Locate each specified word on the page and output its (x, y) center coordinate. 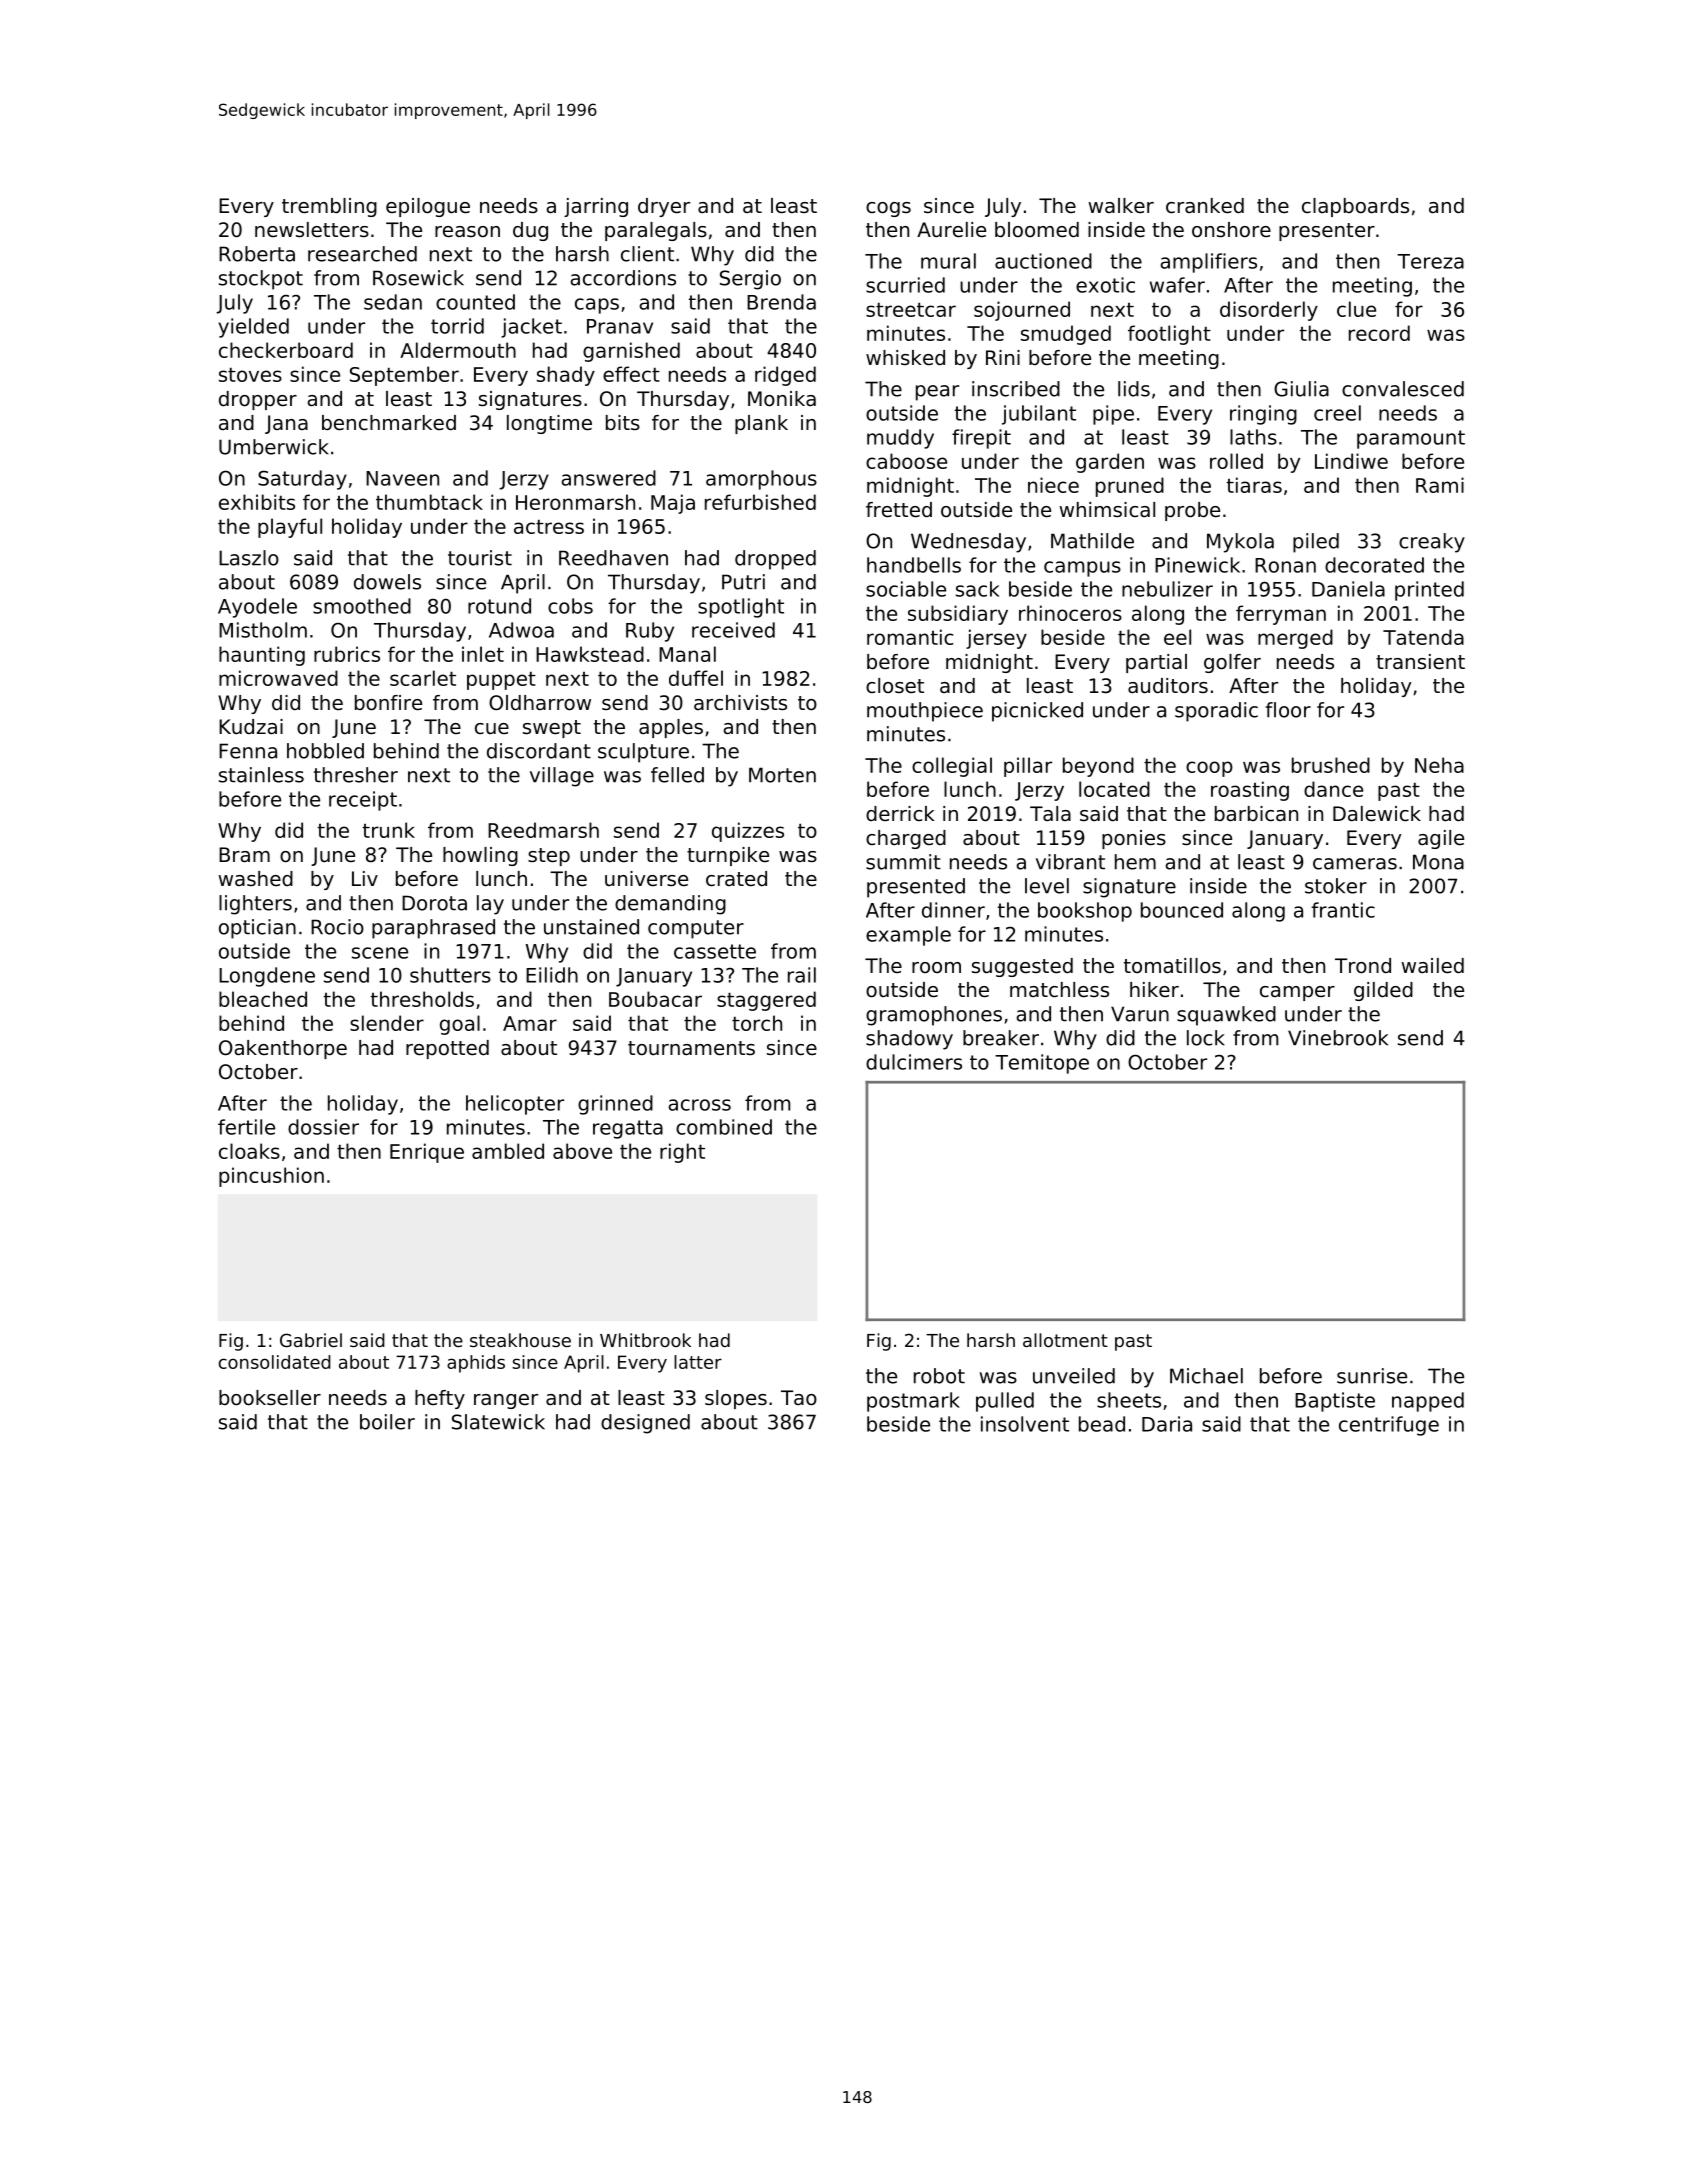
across (699, 1105)
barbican (1256, 814)
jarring (596, 207)
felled (677, 775)
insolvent (1025, 1424)
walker (1121, 205)
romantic (910, 637)
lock (1206, 1038)
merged (1295, 639)
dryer (664, 207)
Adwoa (521, 630)
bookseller (270, 1398)
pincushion (271, 1177)
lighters (255, 905)
